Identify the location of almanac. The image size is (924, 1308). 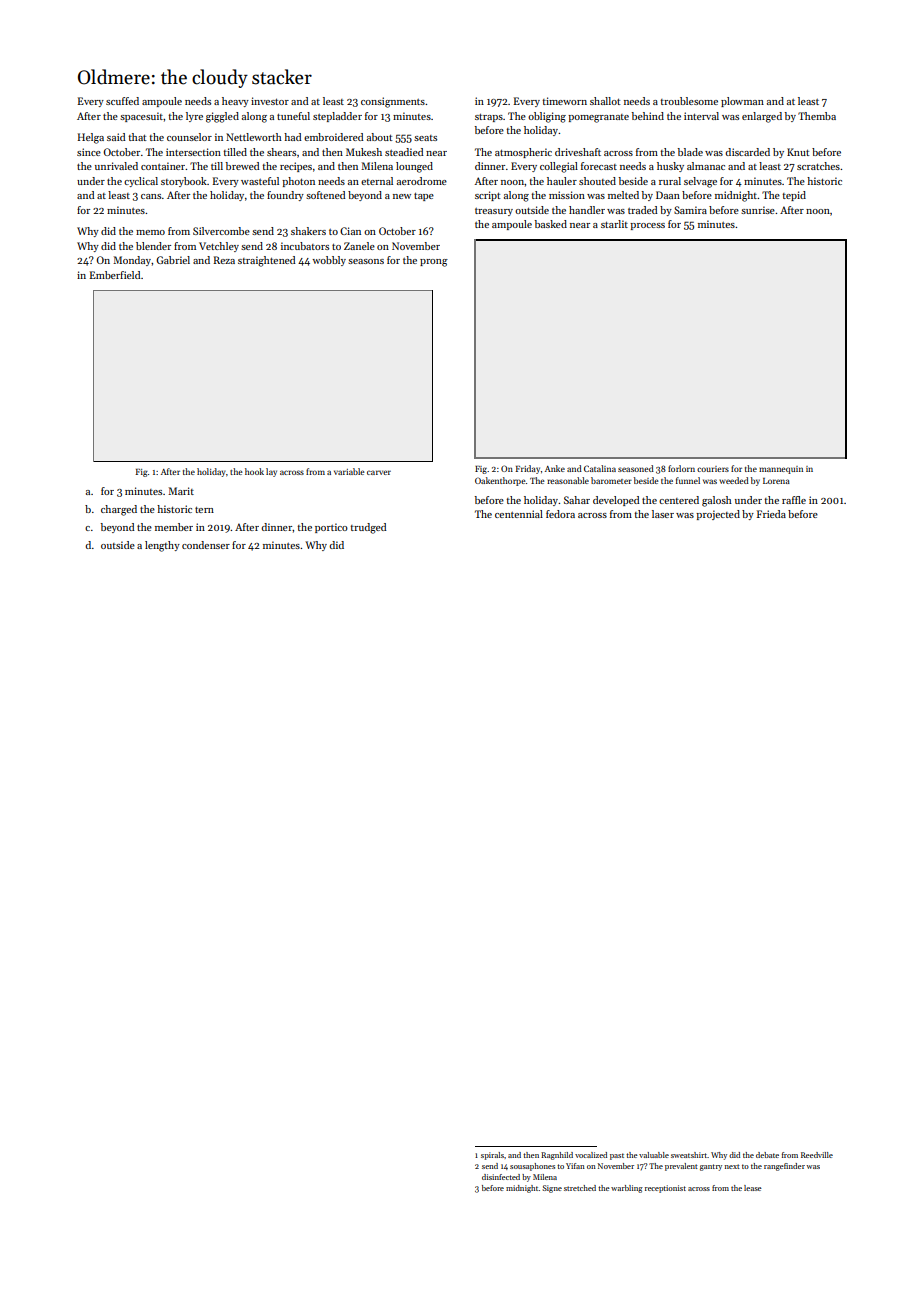
(706, 166).
